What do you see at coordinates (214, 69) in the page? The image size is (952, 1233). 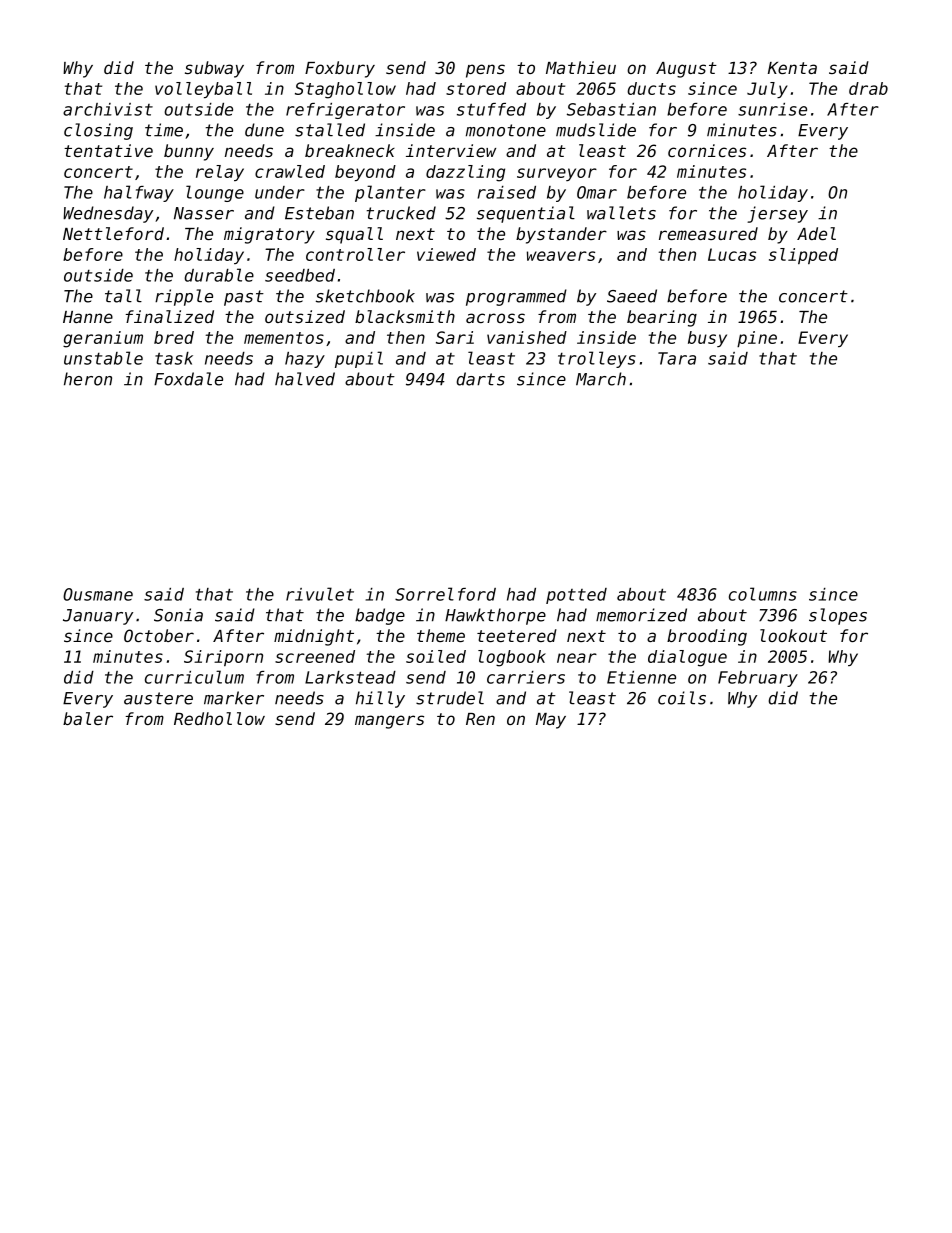 I see `subway` at bounding box center [214, 69].
